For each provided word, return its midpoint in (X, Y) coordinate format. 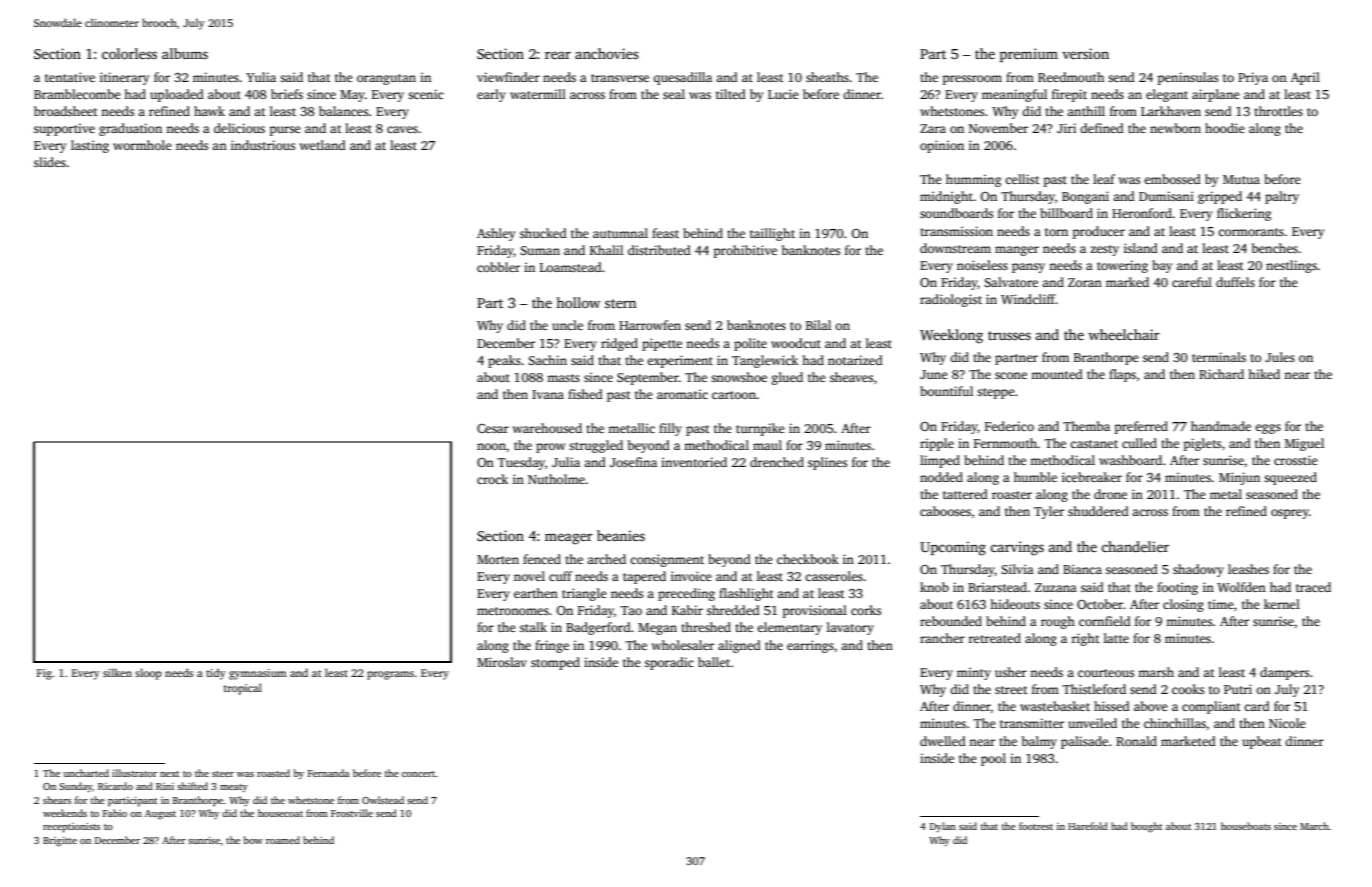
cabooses (945, 511)
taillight (772, 234)
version (1085, 53)
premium (1029, 55)
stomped (555, 663)
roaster (1012, 495)
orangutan (386, 79)
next (169, 774)
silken (117, 672)
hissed (1112, 706)
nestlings (1291, 266)
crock (492, 479)
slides (50, 162)
